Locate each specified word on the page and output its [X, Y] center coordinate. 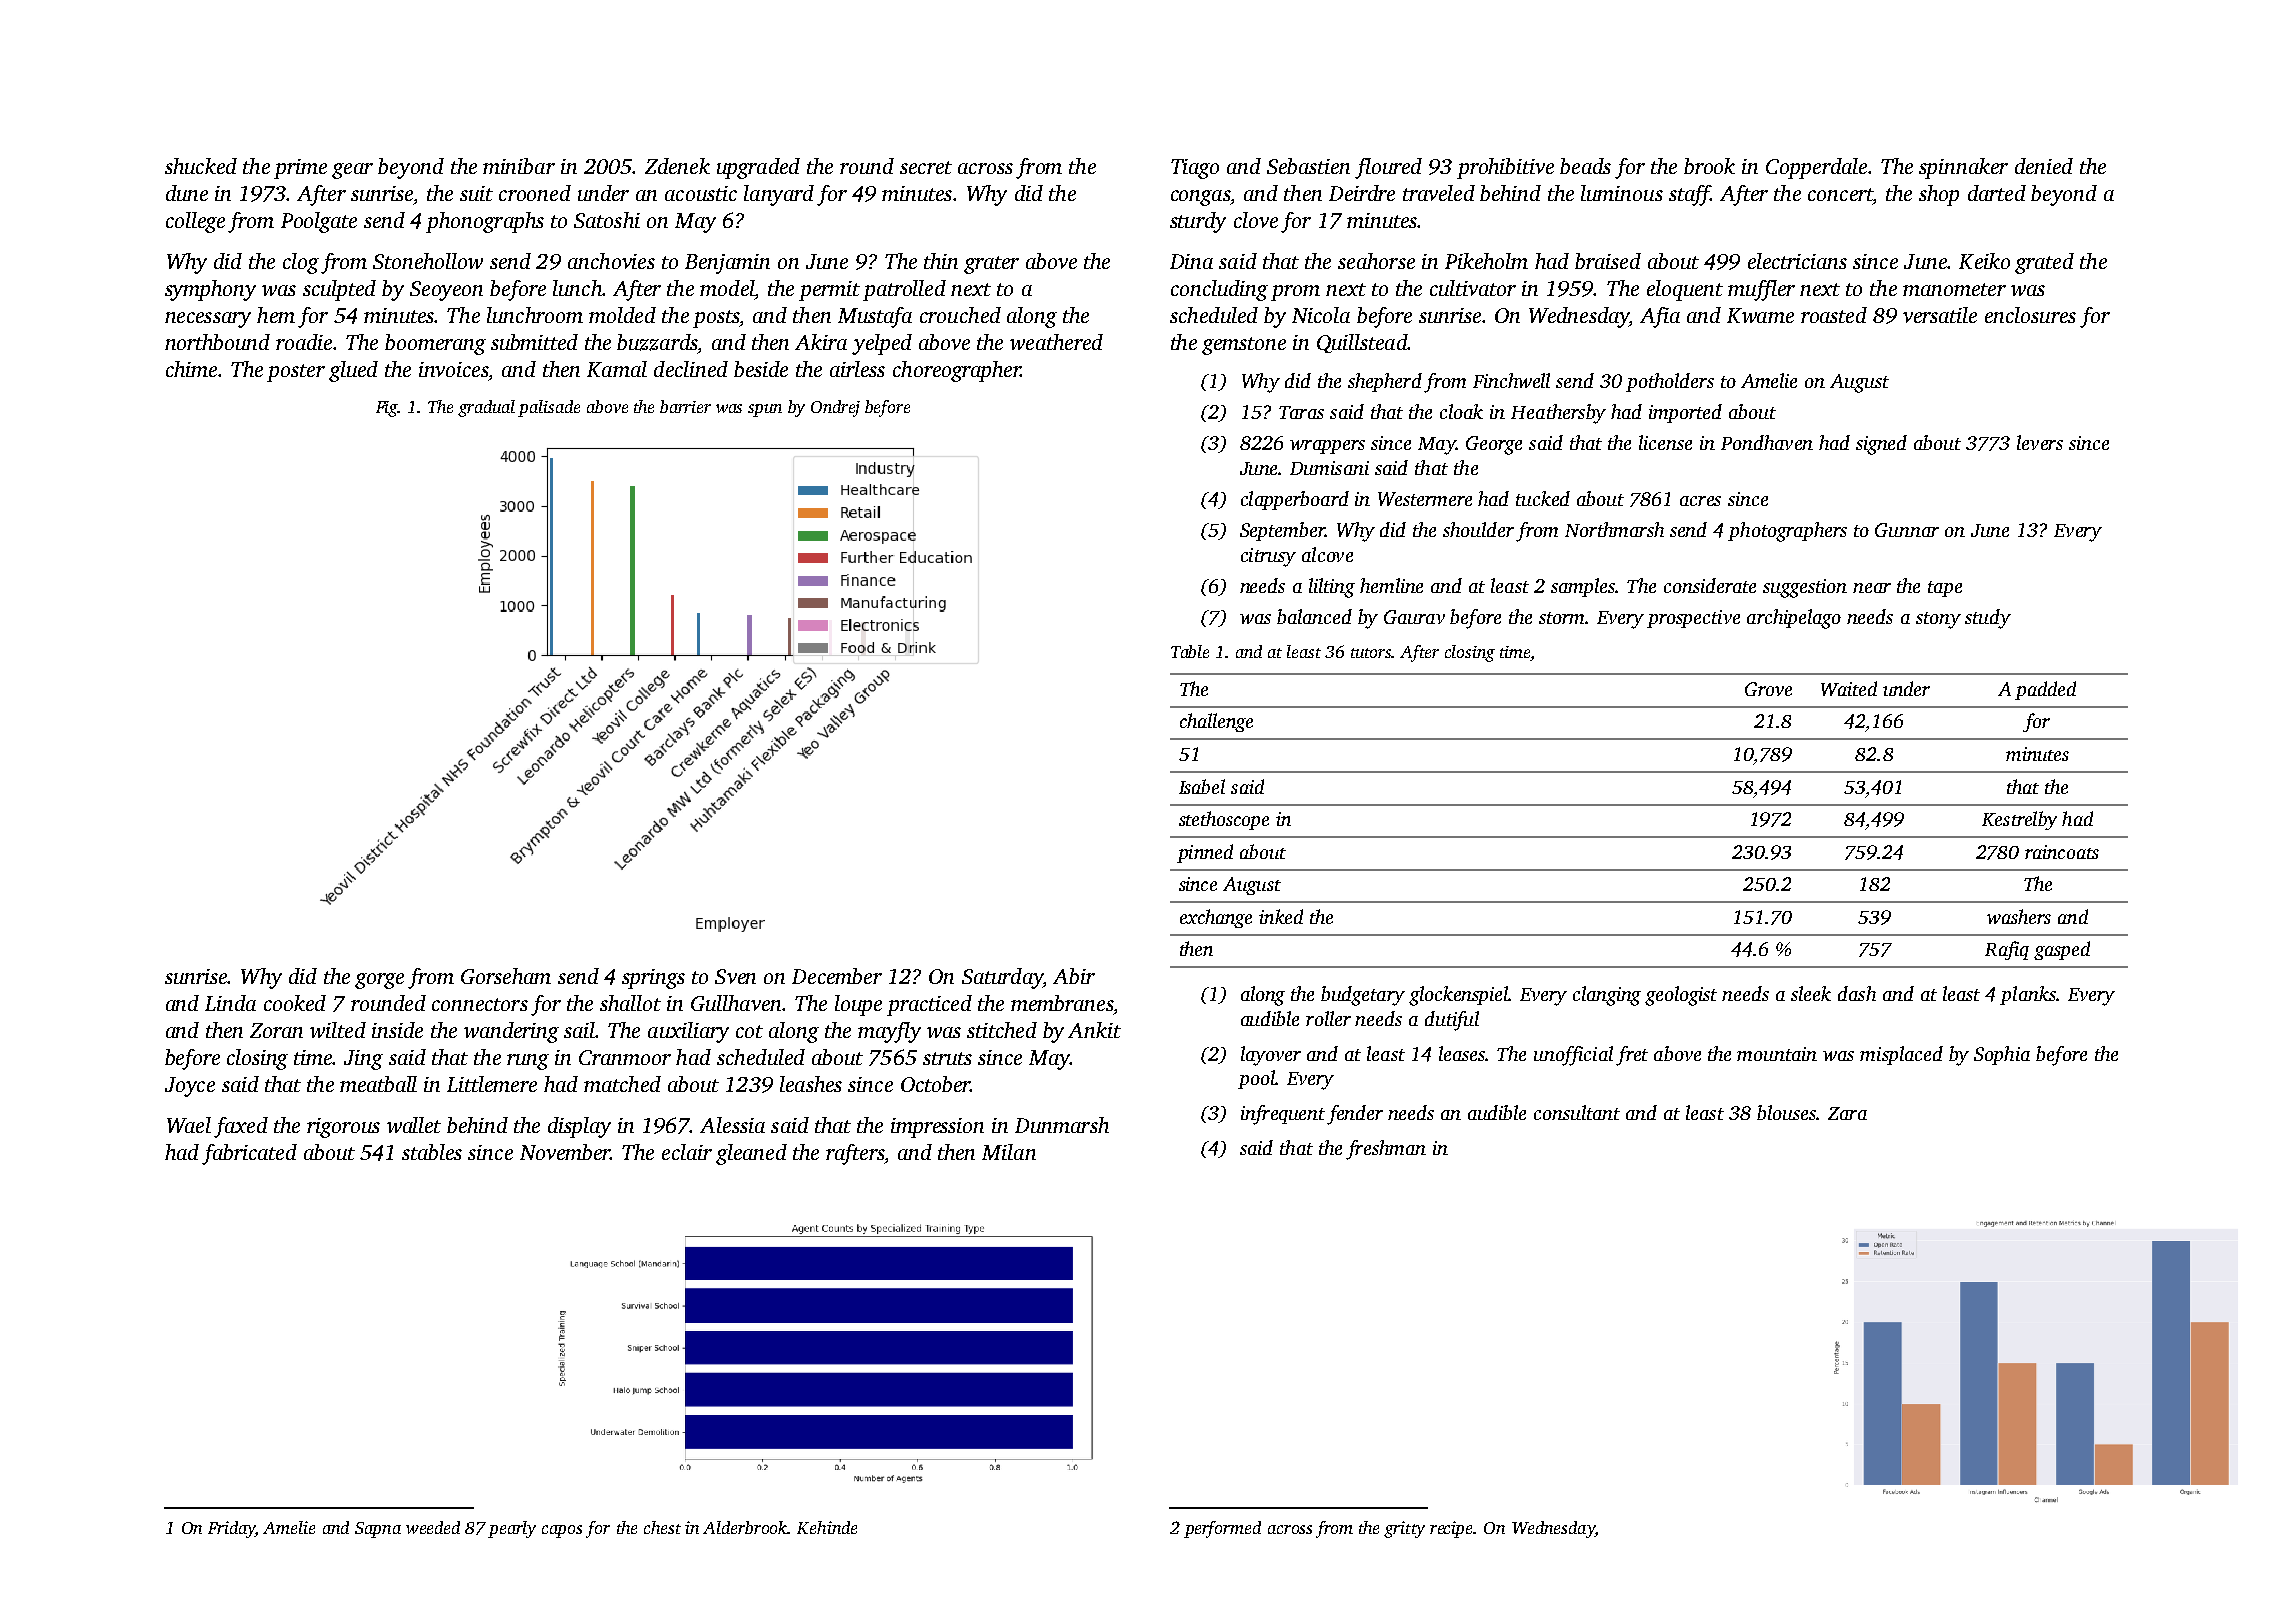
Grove [1768, 689]
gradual [486, 408]
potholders [1670, 382]
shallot [630, 1003]
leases [1462, 1053]
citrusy [1268, 557]
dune [187, 193]
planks [2028, 995]
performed [1222, 1529]
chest [662, 1527]
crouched [960, 315]
